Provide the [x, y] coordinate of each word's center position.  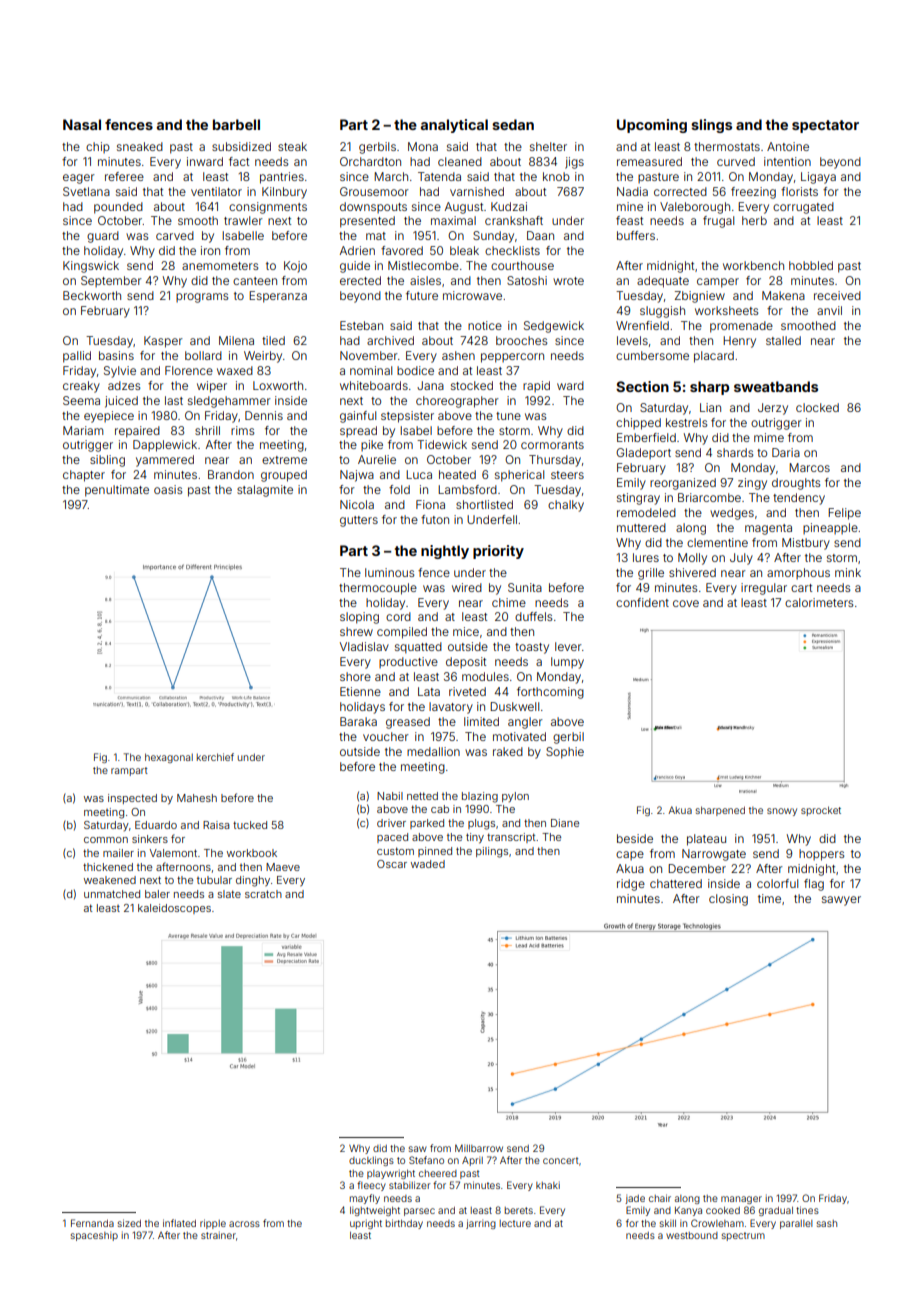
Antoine [788, 146]
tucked [250, 825]
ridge [631, 885]
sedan [513, 124]
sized [129, 1223]
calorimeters [819, 602]
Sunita [525, 587]
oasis [168, 489]
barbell [236, 124]
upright [366, 1224]
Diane [565, 823]
